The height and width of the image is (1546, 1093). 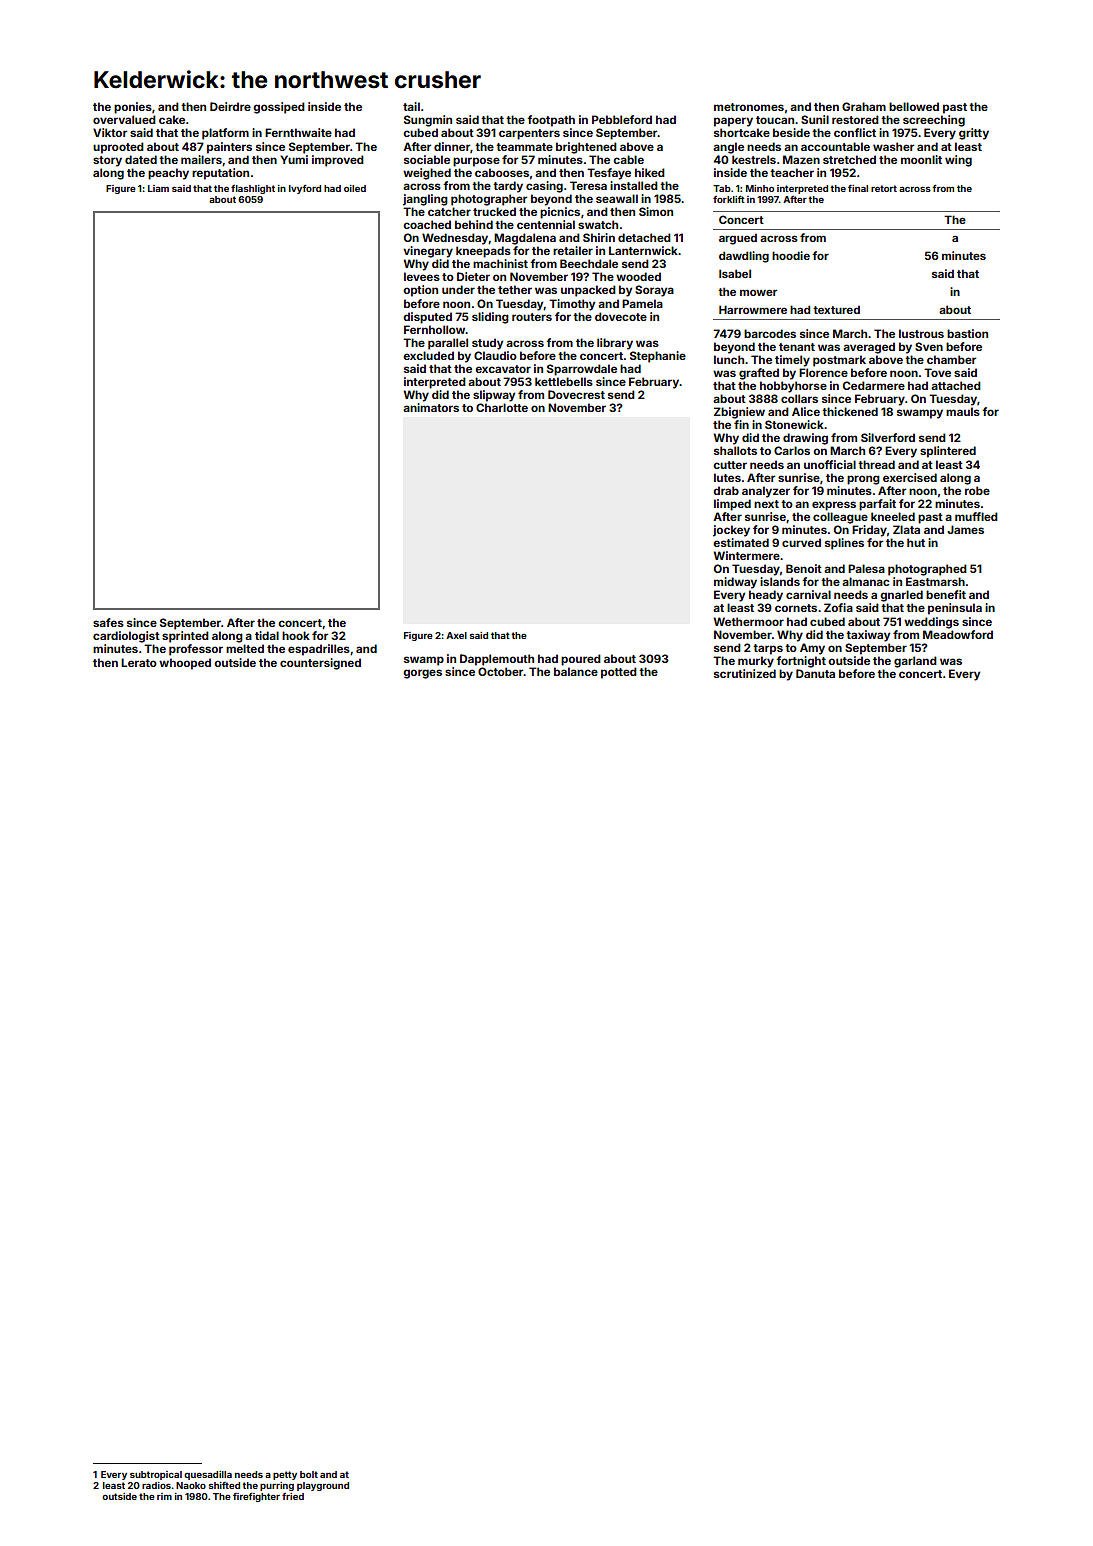 I want to click on countersigned, so click(x=320, y=664).
